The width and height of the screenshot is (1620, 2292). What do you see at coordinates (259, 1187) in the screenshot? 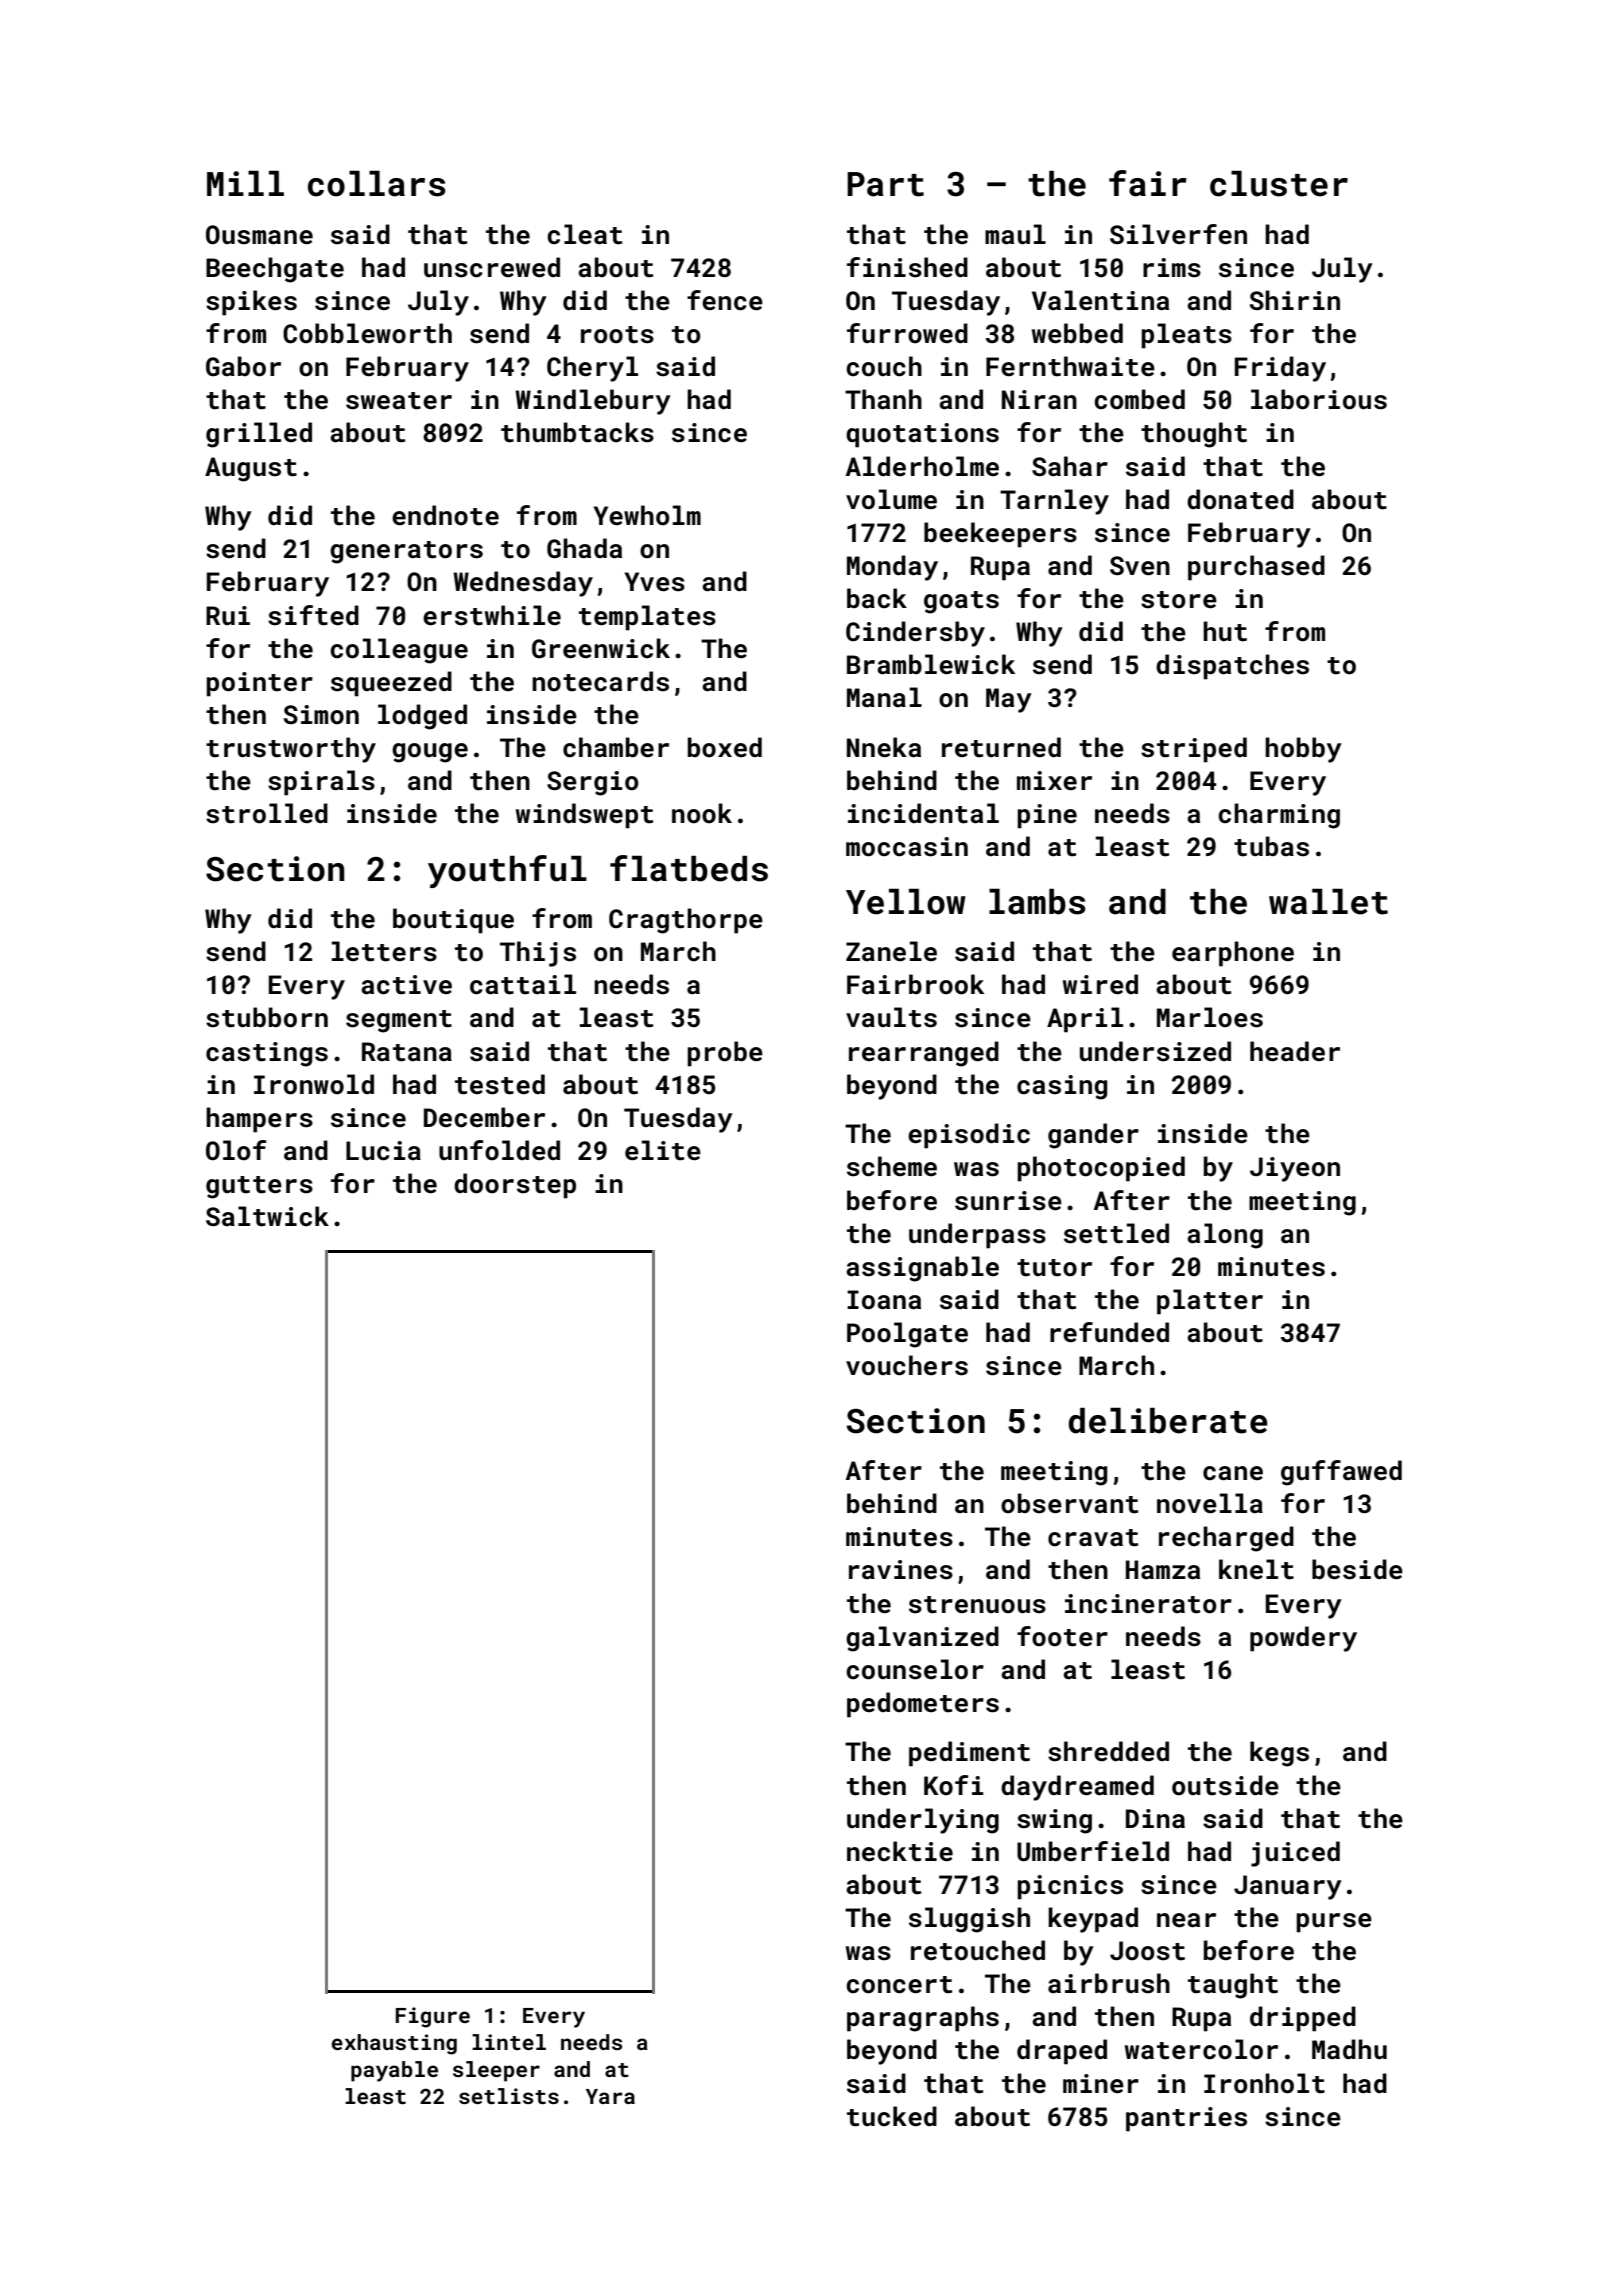
I see `gutters` at bounding box center [259, 1187].
